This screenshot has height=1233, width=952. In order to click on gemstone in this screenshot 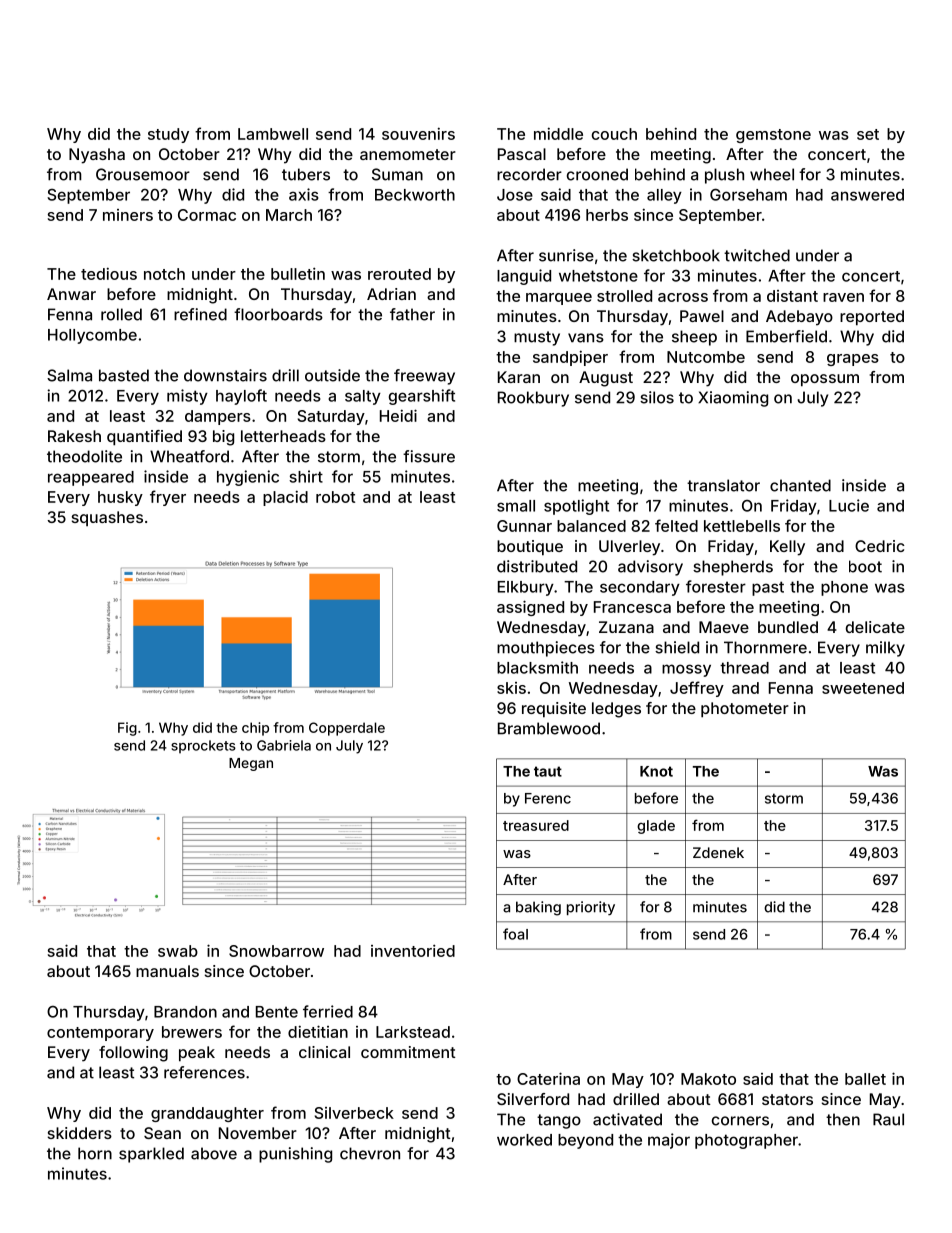, I will do `click(773, 136)`.
